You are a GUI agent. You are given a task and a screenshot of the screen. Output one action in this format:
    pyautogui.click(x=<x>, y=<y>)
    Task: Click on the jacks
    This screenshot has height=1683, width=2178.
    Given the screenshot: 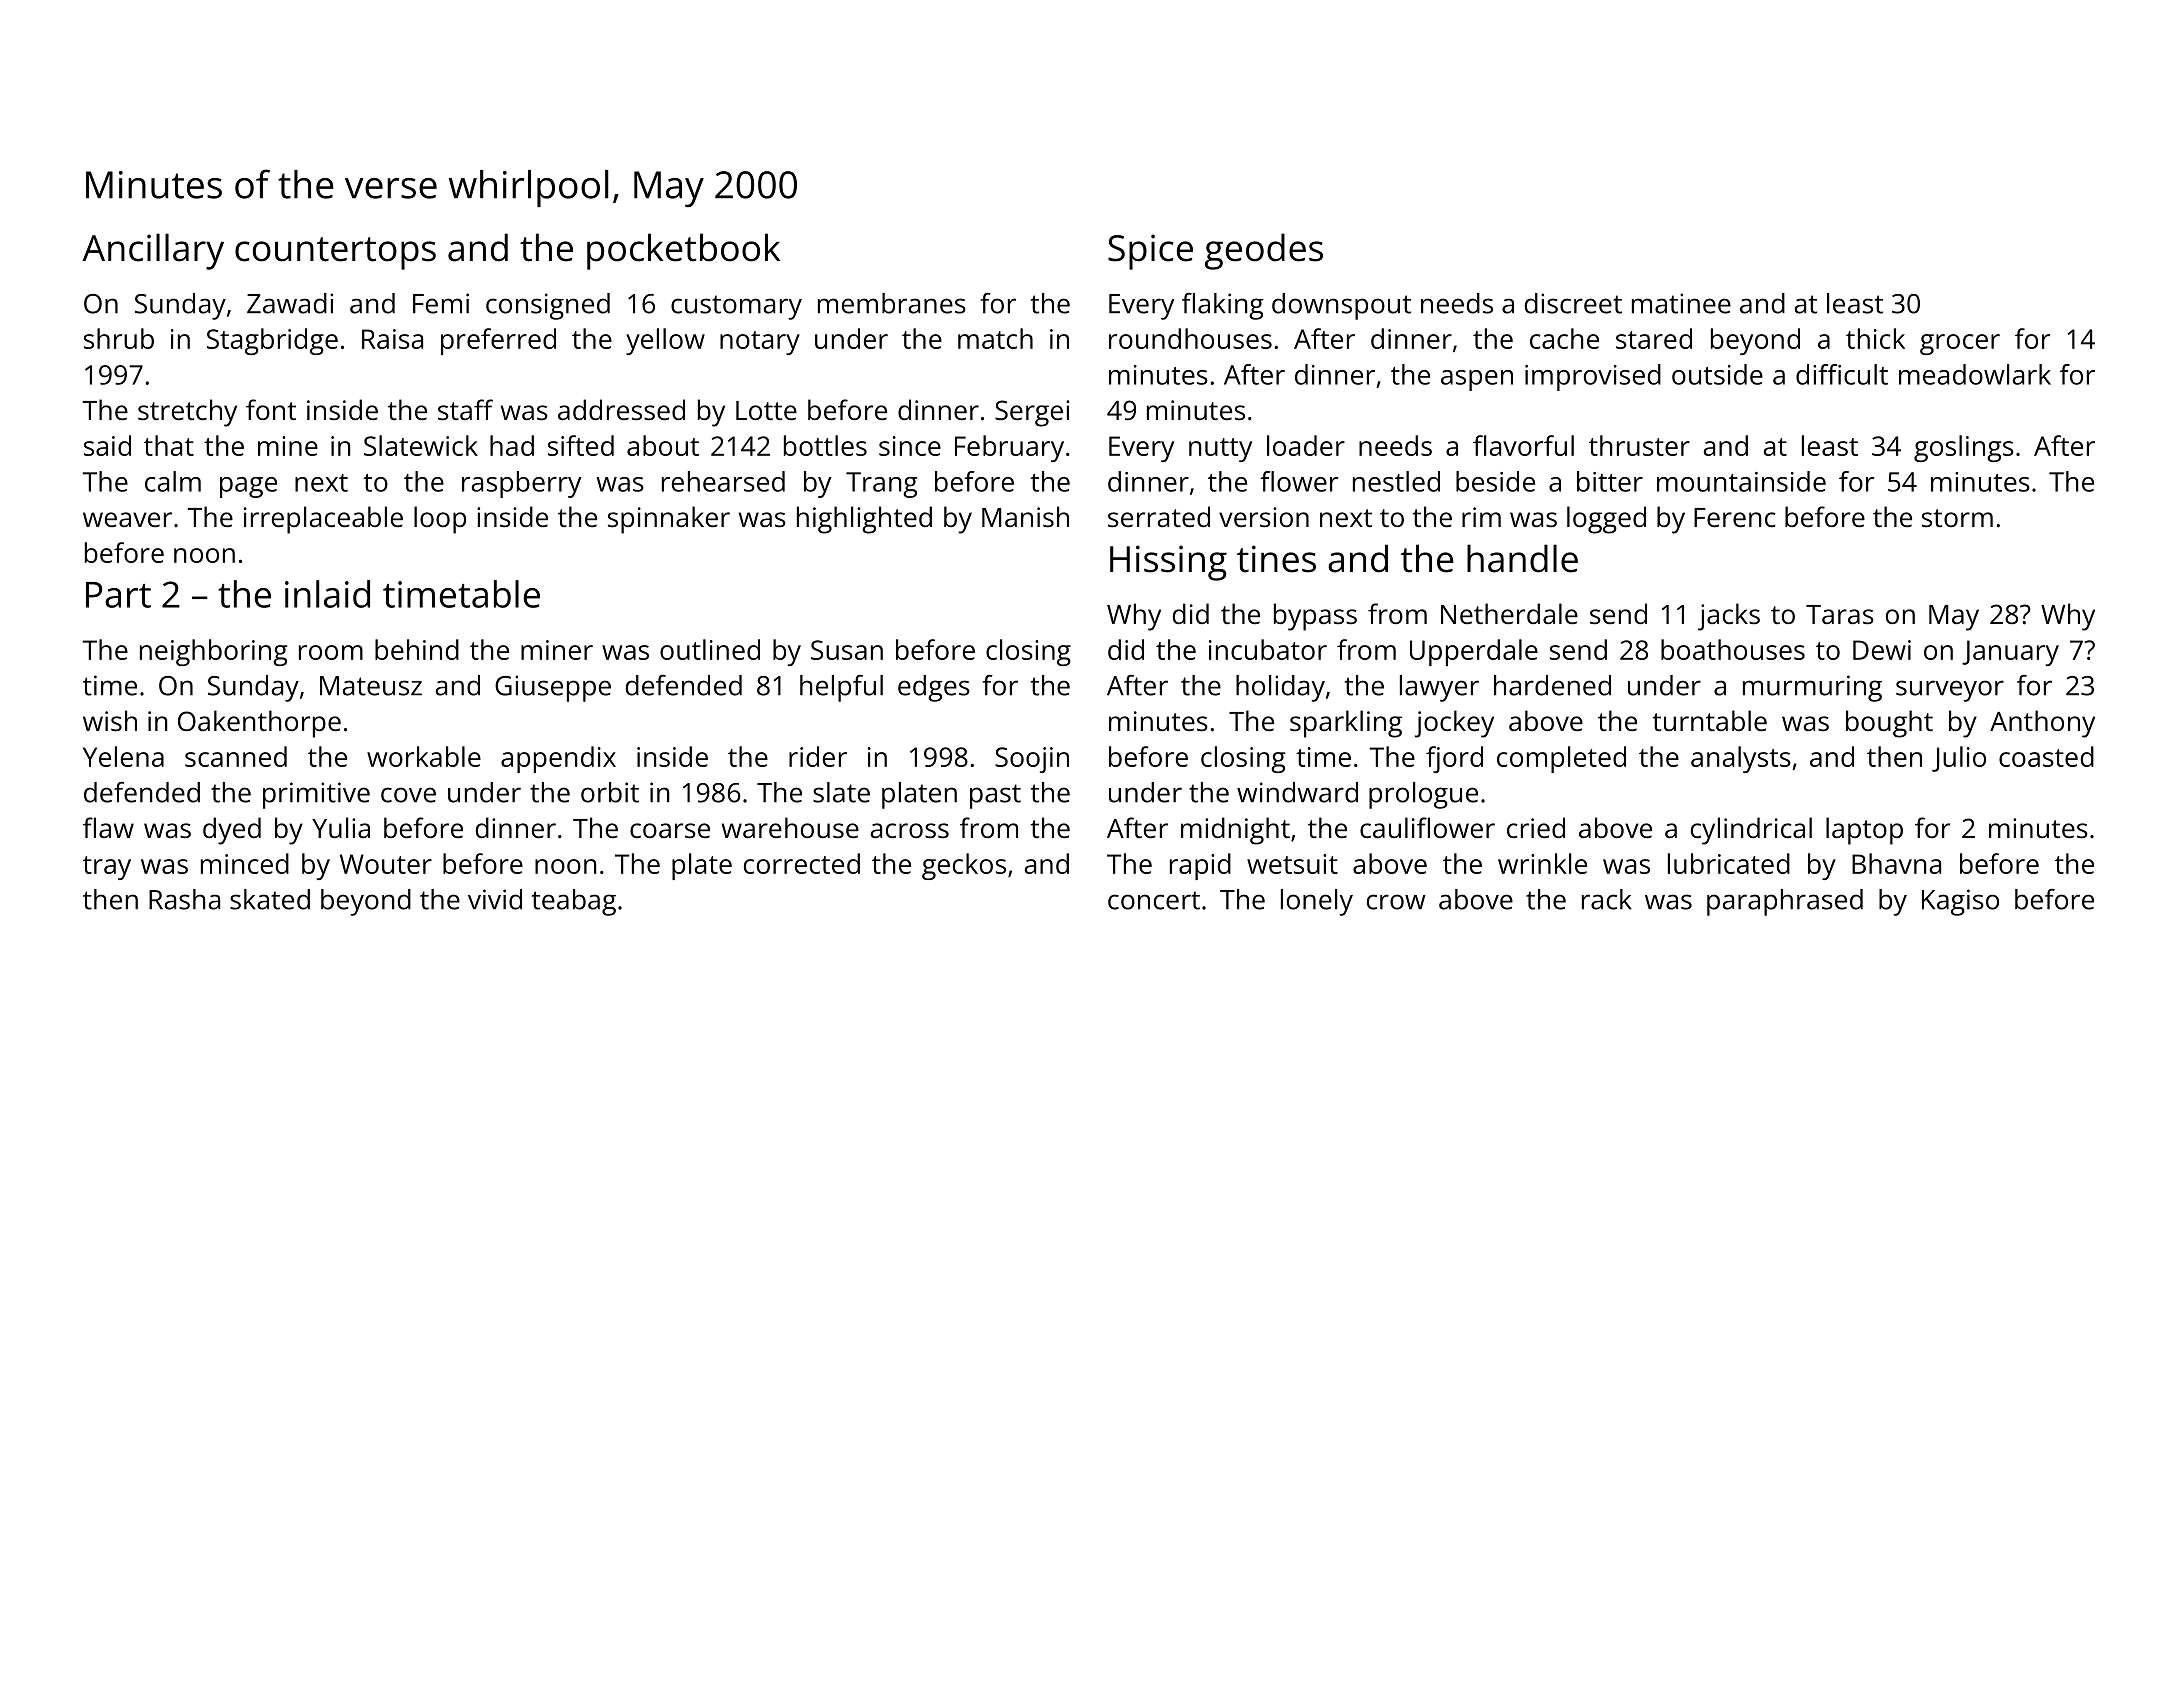 What is the action you would take?
    pyautogui.click(x=1729, y=617)
